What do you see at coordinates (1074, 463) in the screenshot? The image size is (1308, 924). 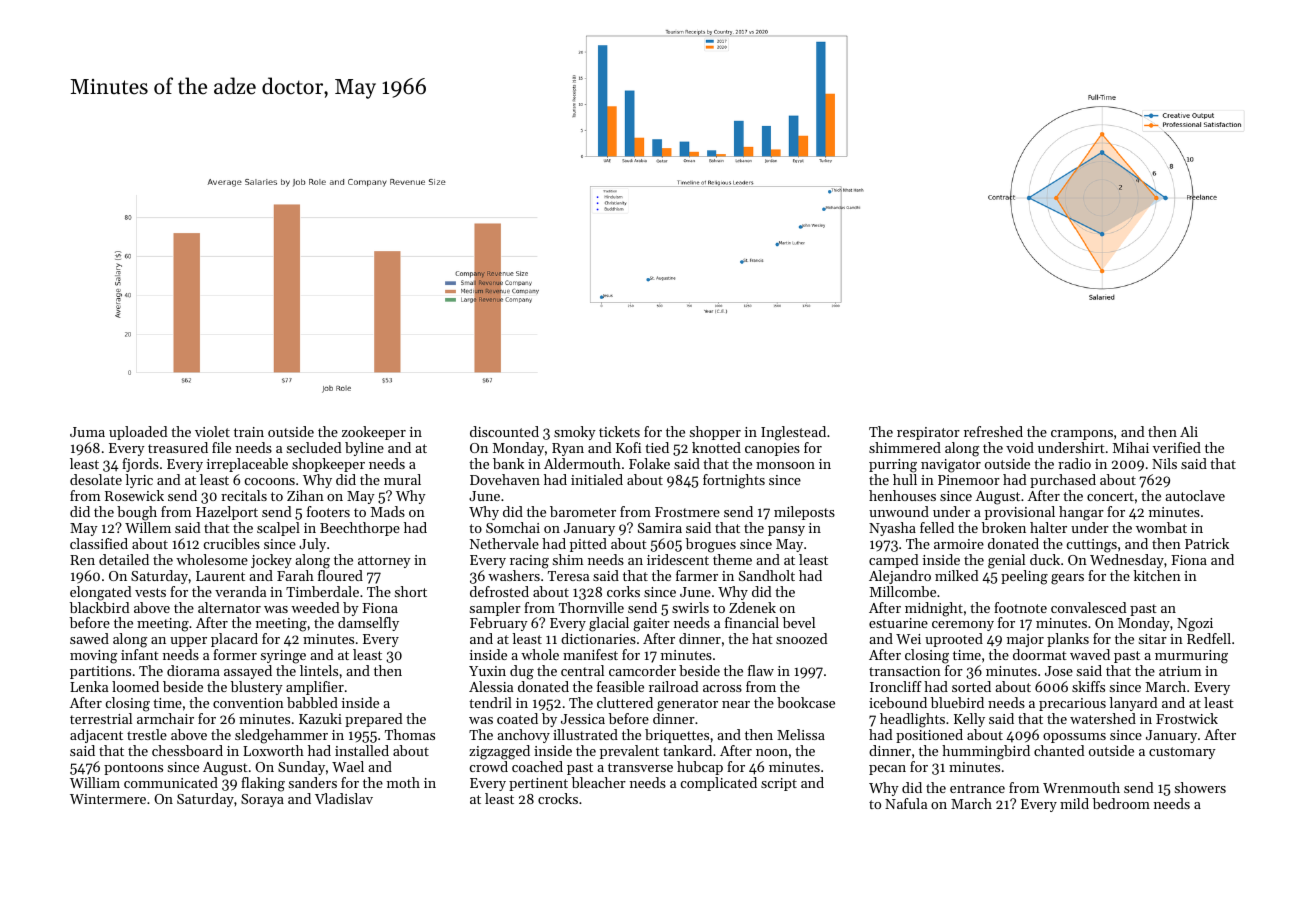 I see `radio` at bounding box center [1074, 463].
